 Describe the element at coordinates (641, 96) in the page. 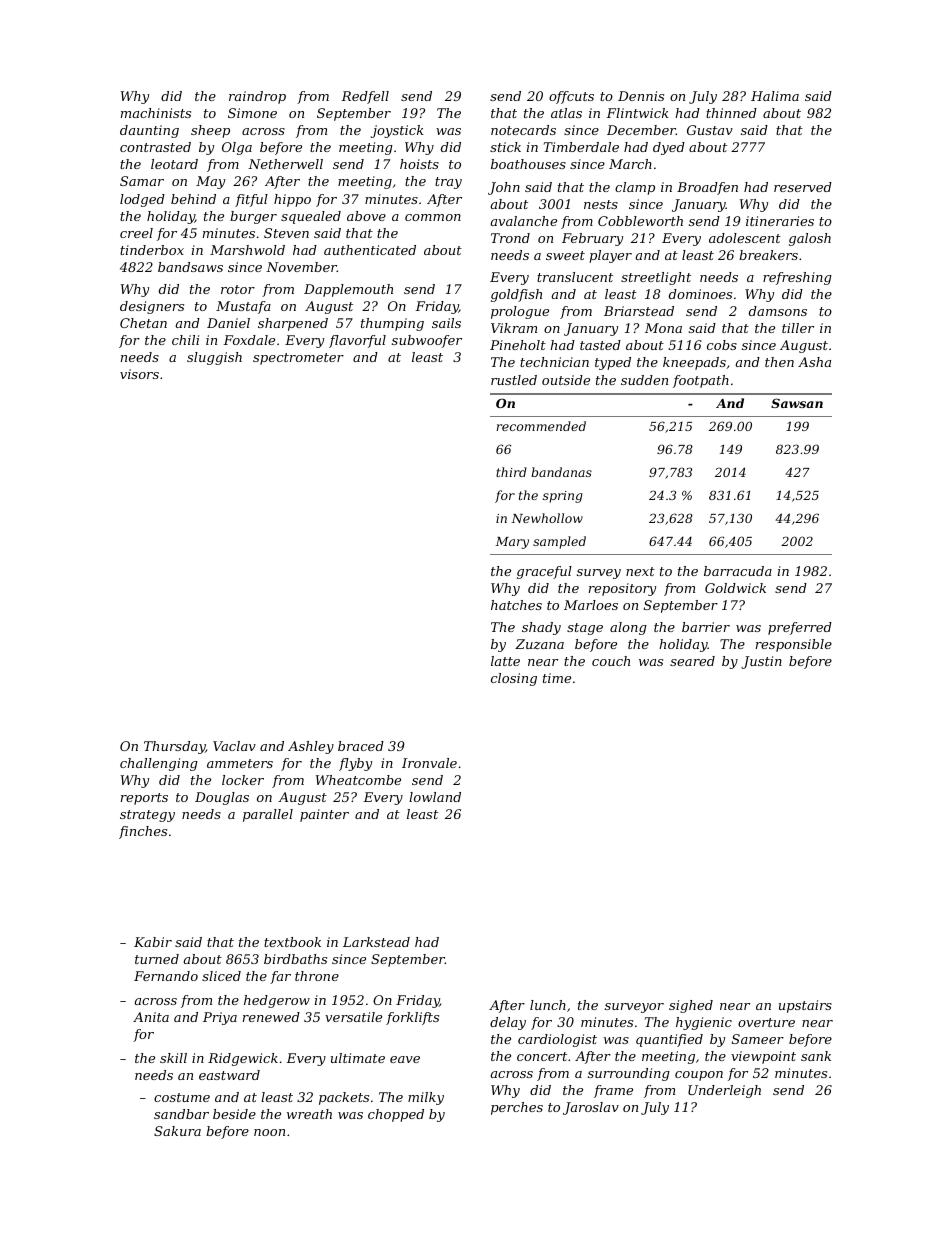

I see `Dennis` at that location.
